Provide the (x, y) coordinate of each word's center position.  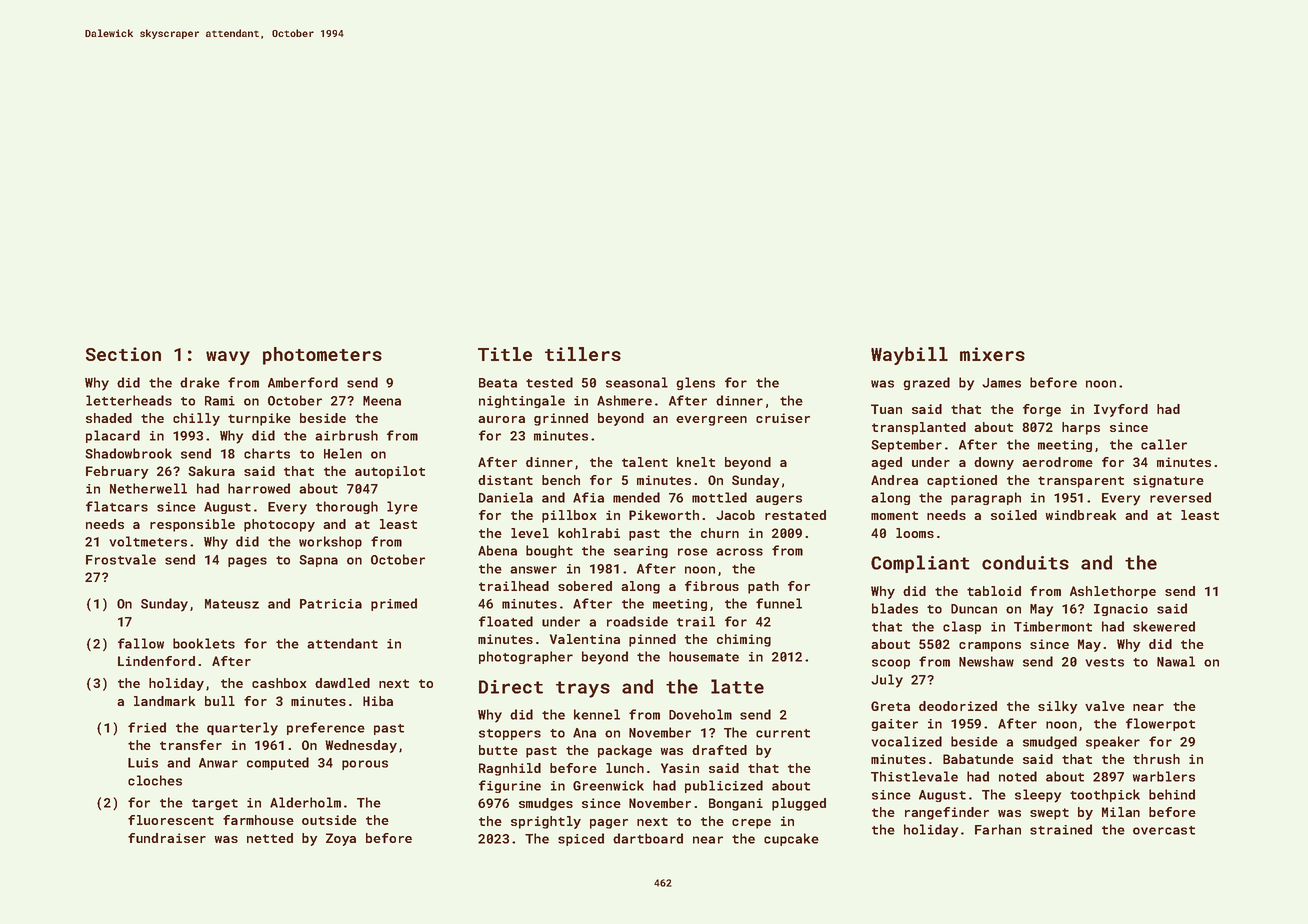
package (625, 751)
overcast (1164, 830)
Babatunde (978, 759)
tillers (583, 354)
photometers (322, 356)
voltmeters (148, 541)
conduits (1025, 562)
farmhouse (258, 820)
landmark (165, 701)
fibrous (712, 586)
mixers (992, 354)
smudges (546, 804)
